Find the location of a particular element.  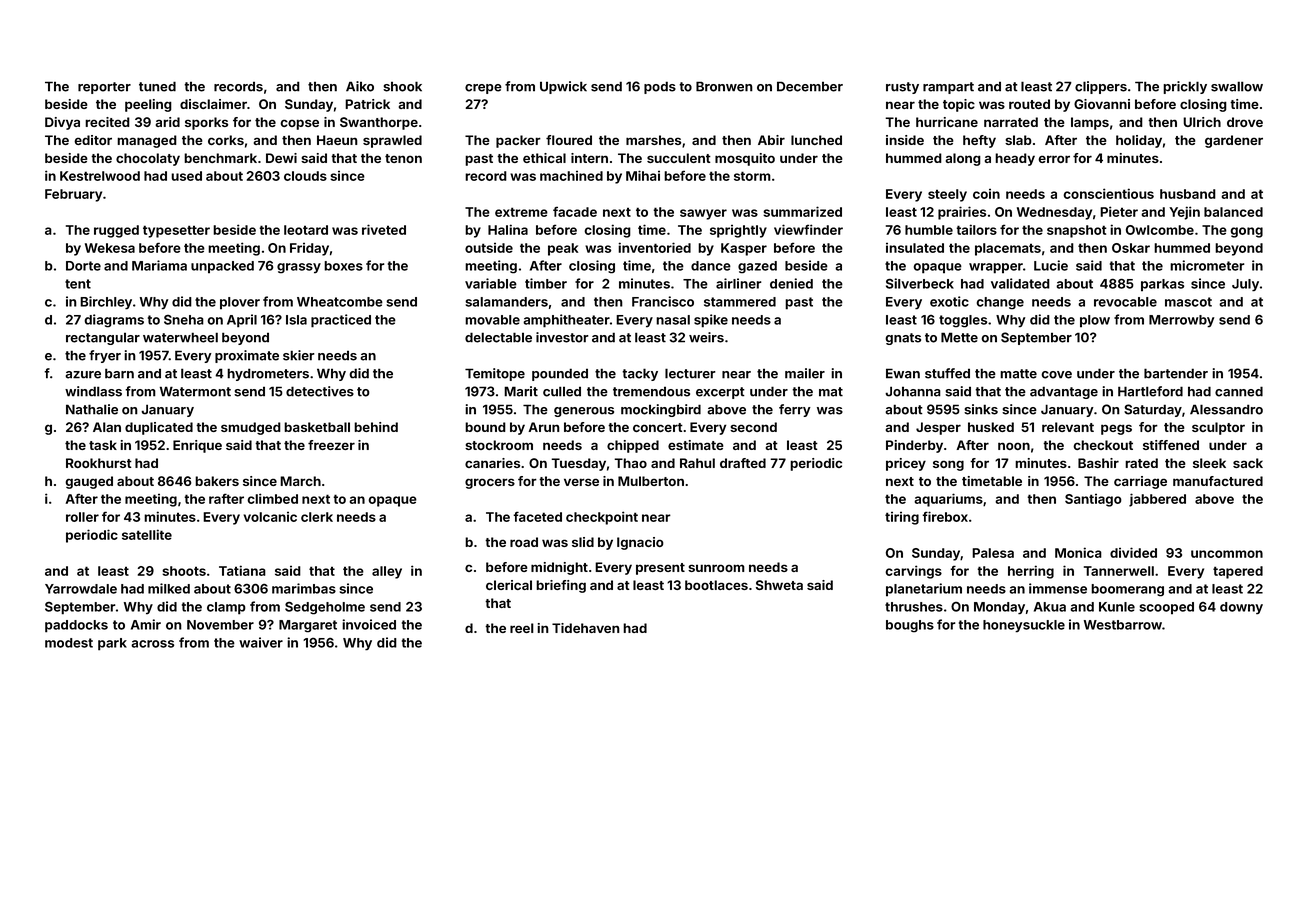

waiver is located at coordinates (261, 642).
